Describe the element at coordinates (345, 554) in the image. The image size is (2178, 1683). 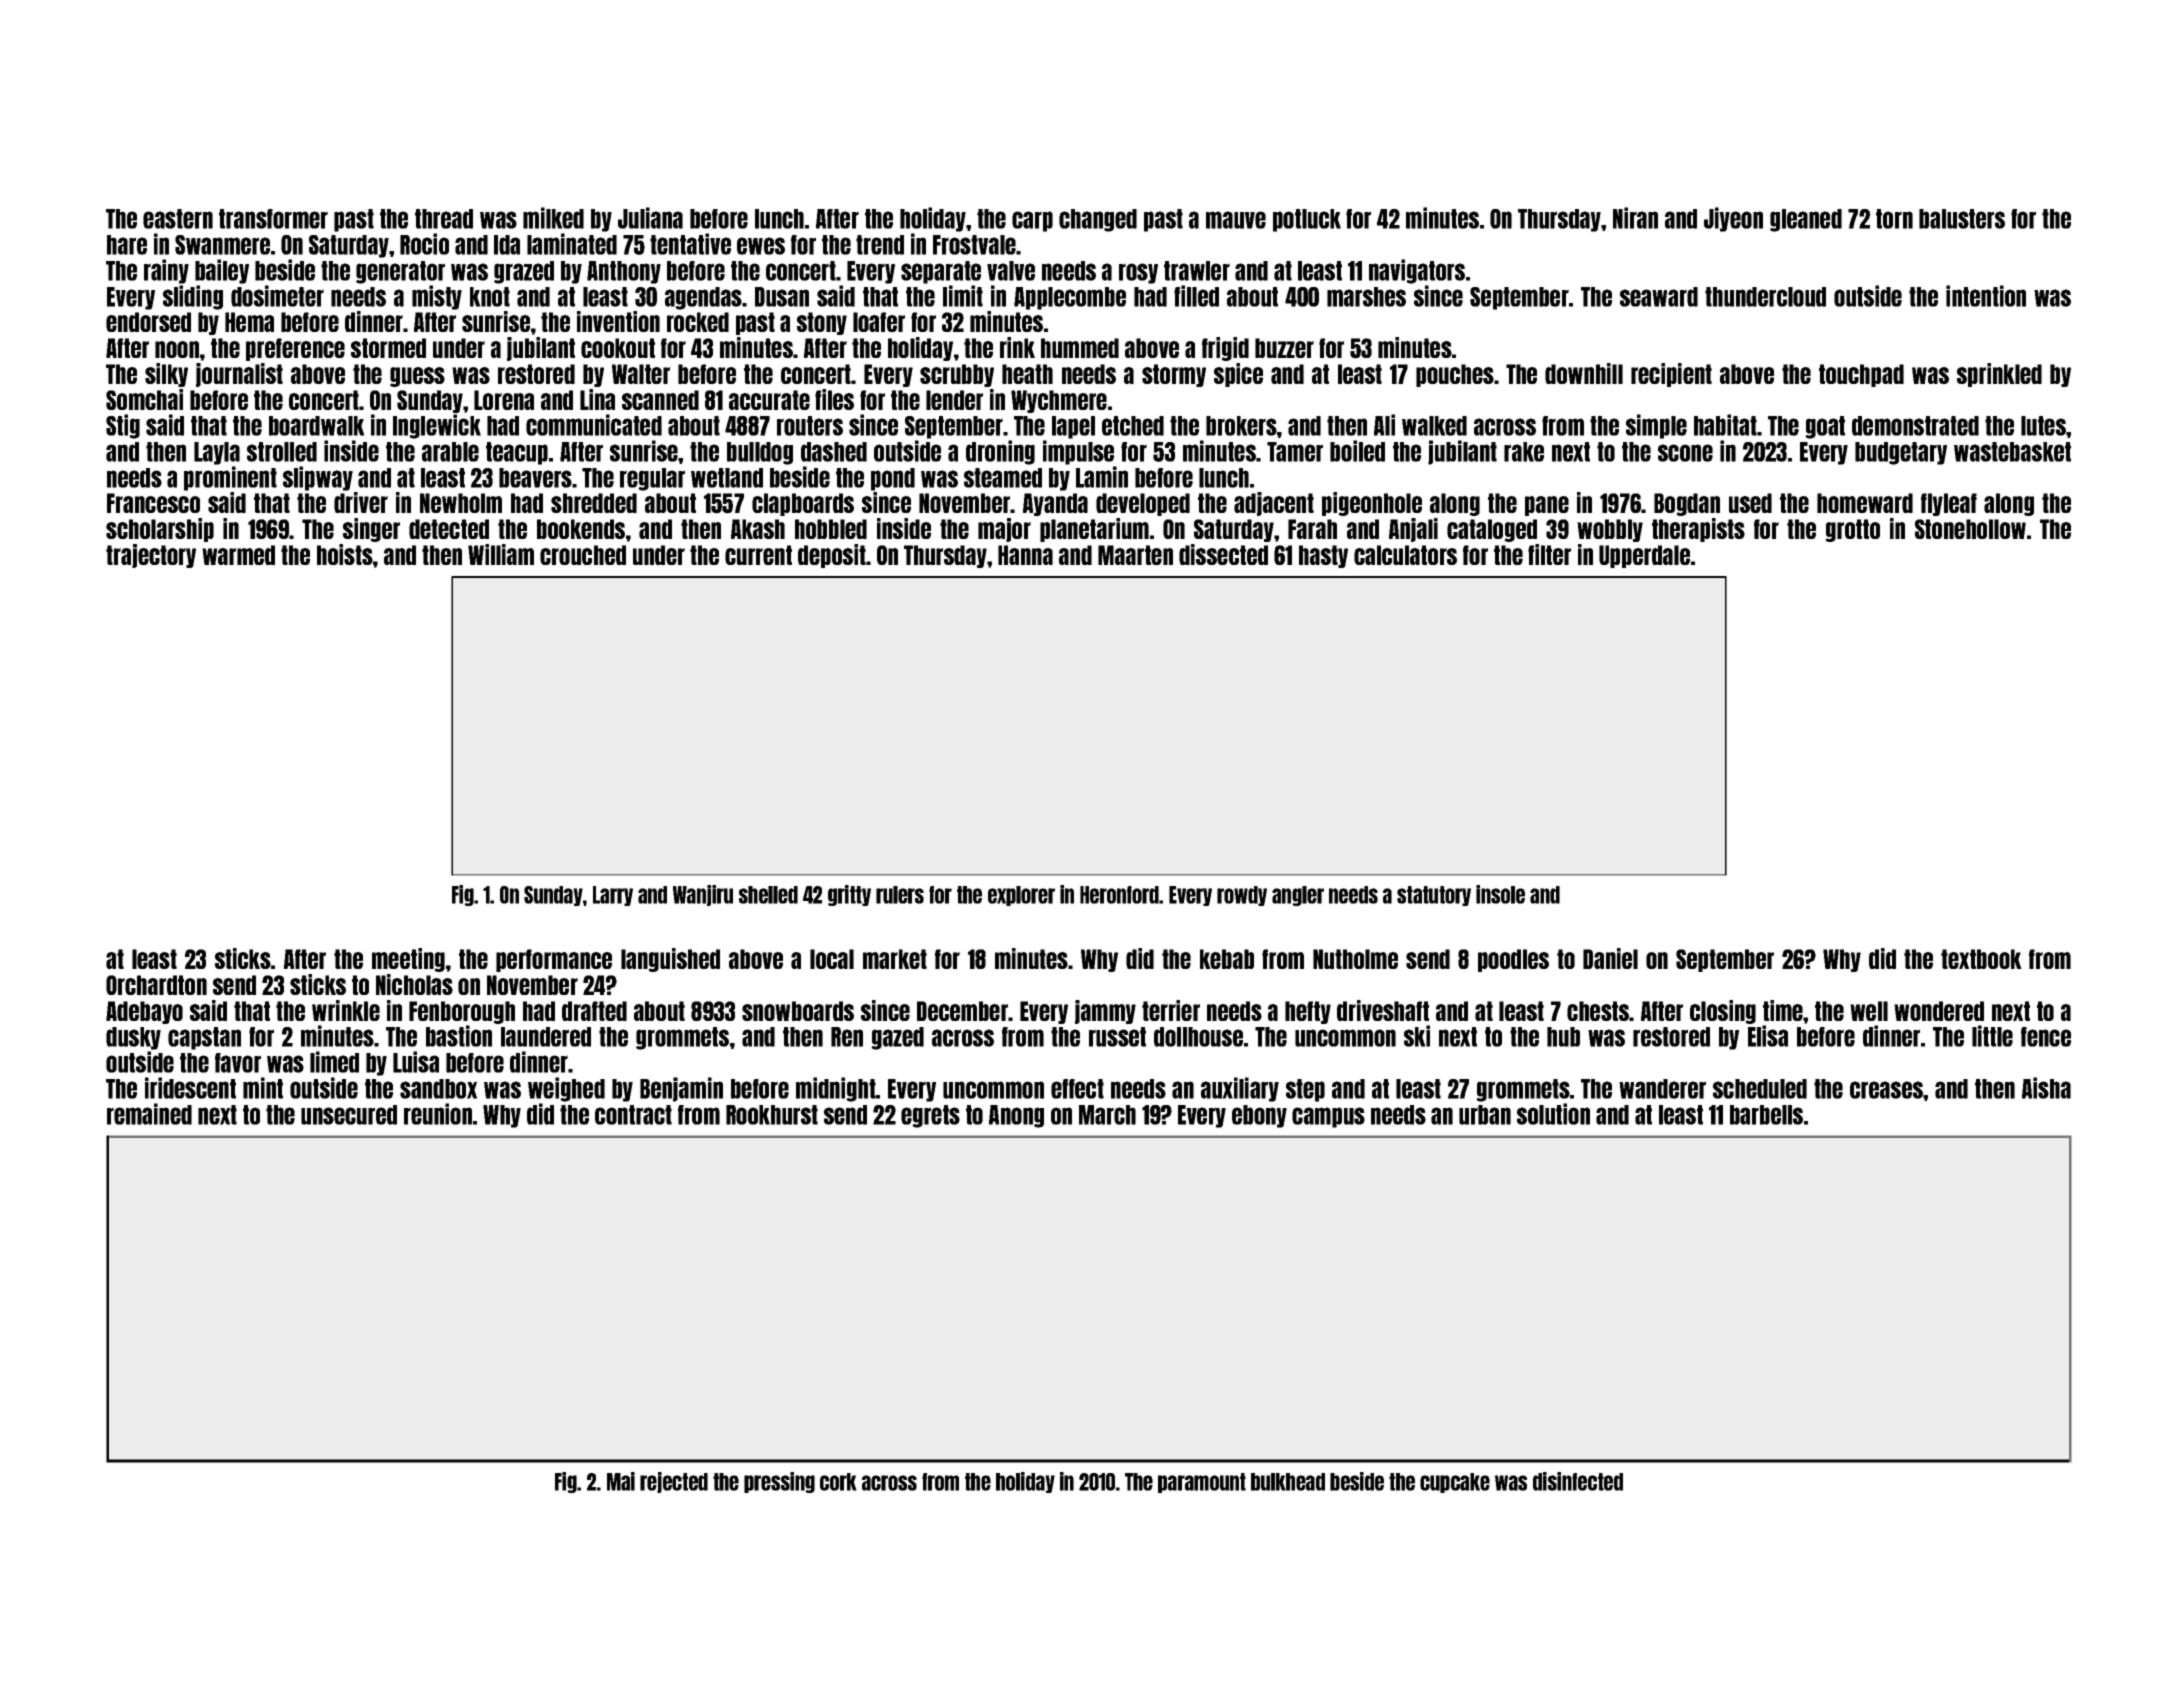
I see `hoists` at that location.
